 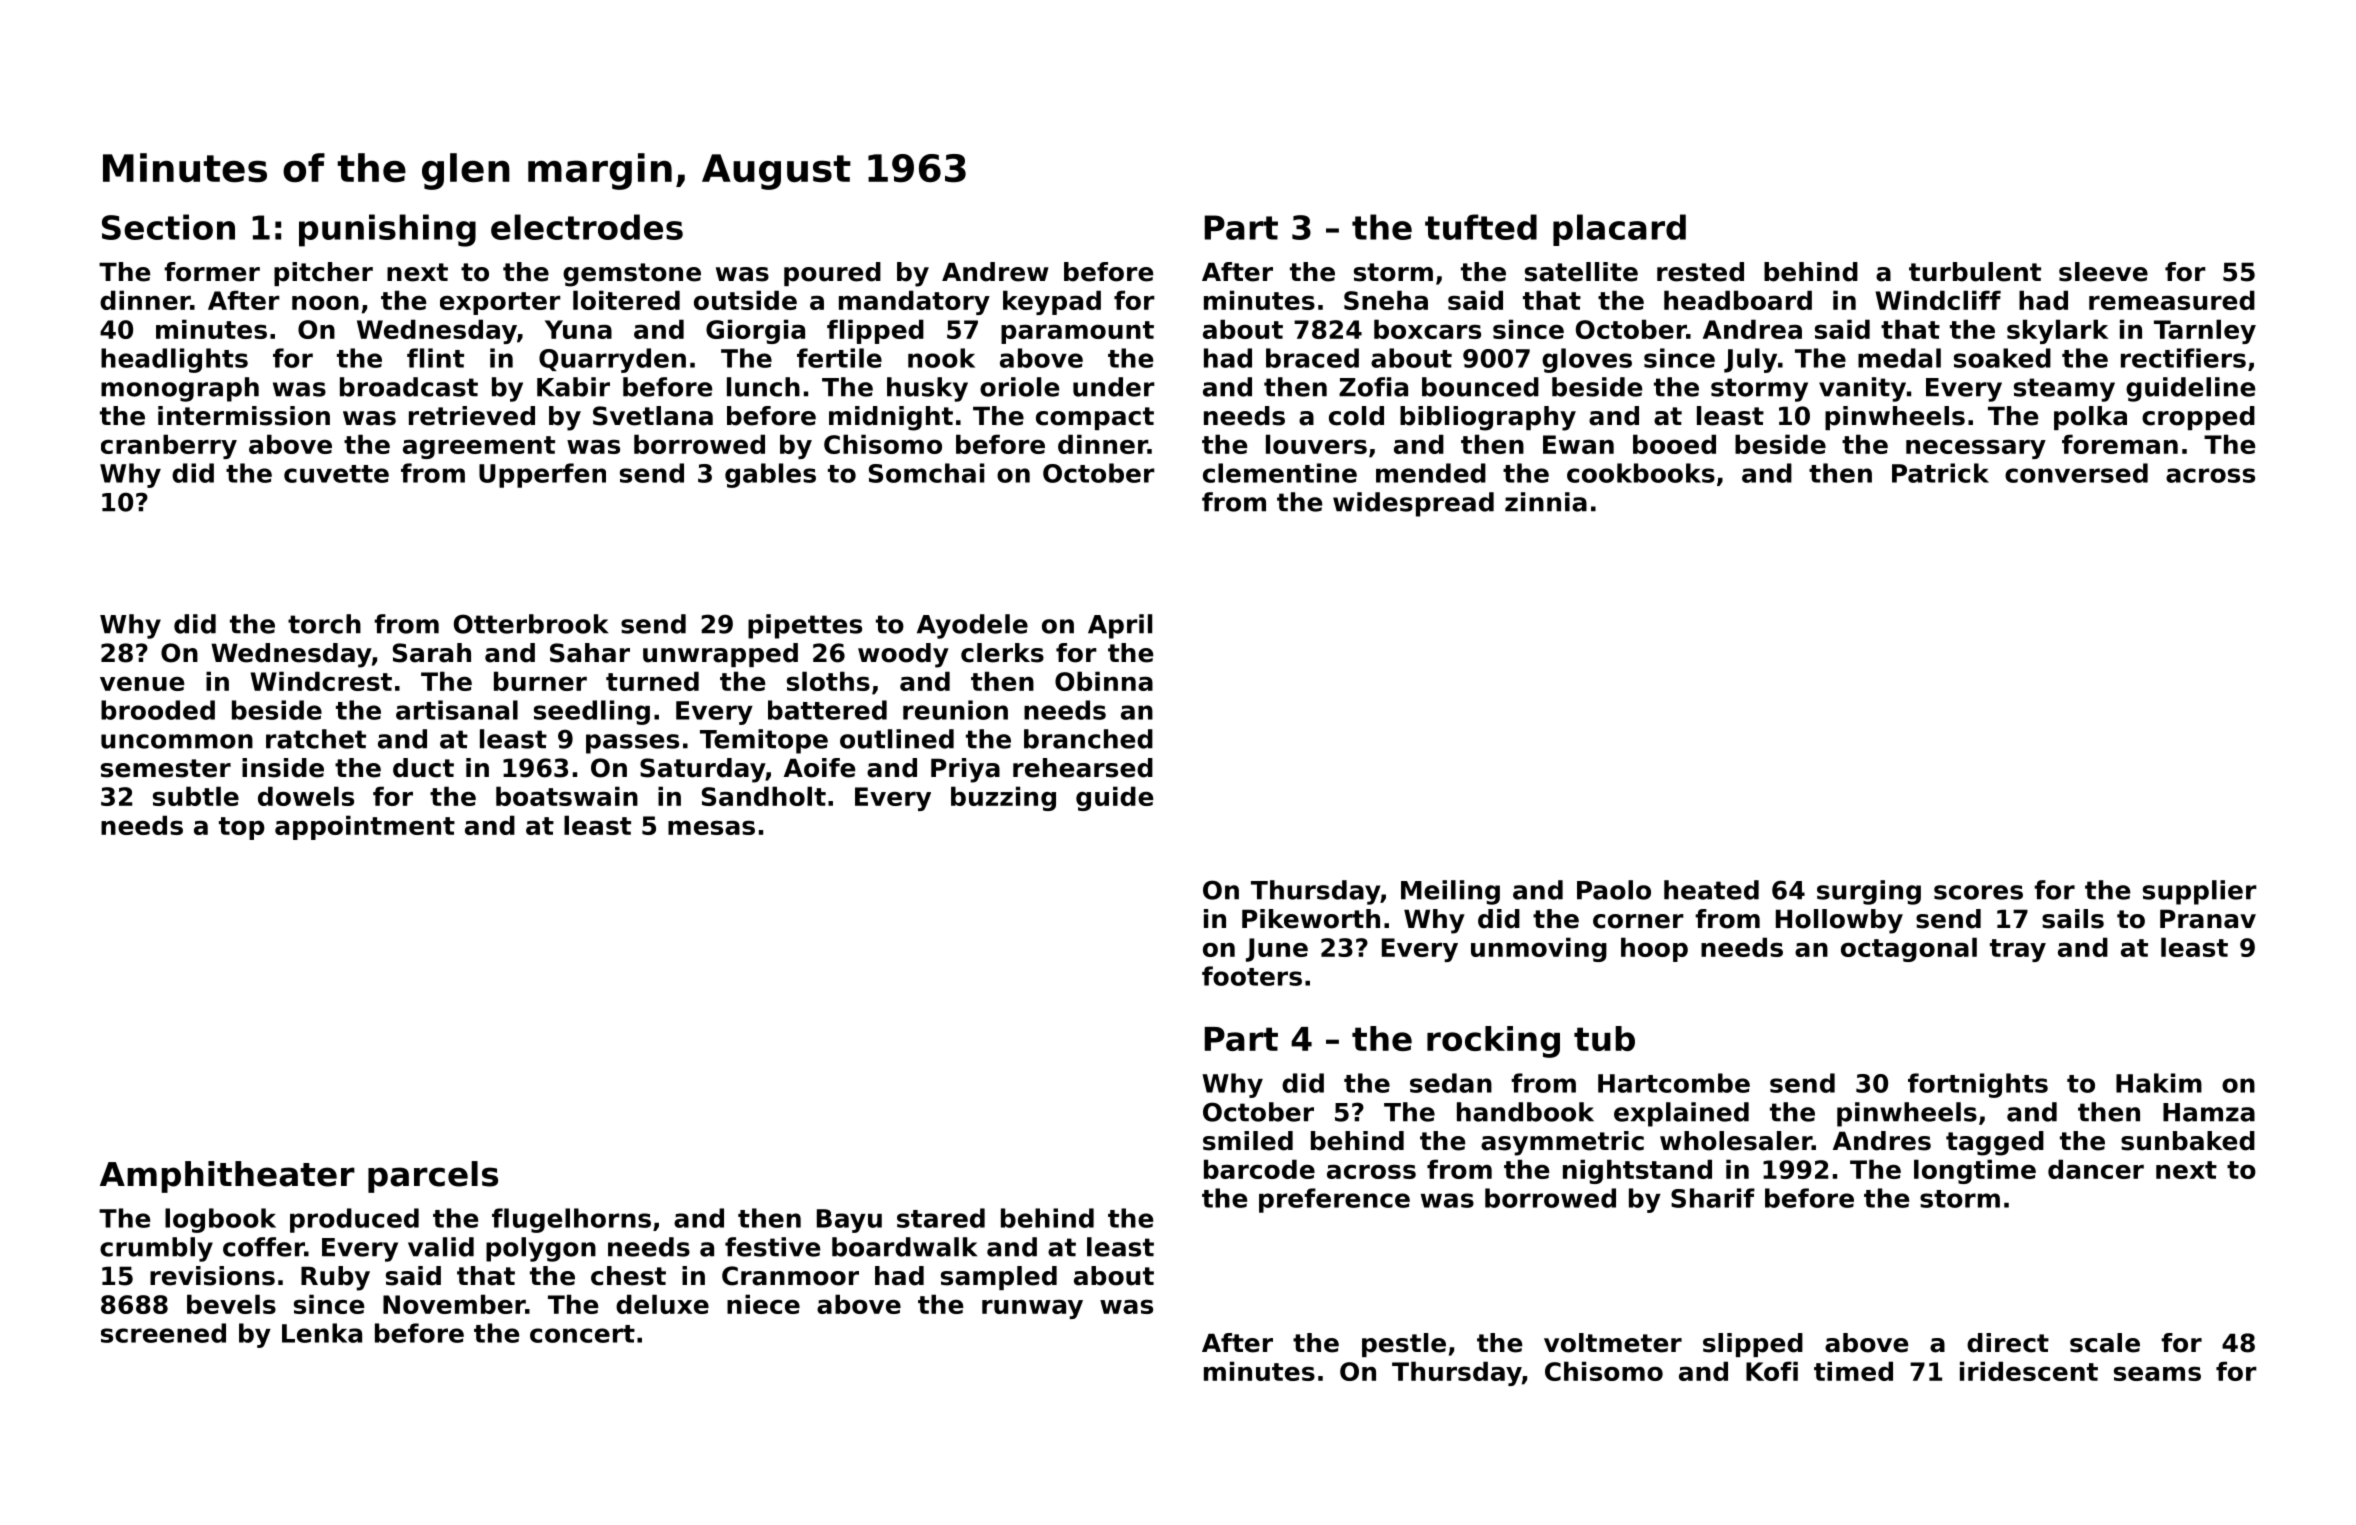 What do you see at coordinates (365, 827) in the document?
I see `appointment` at bounding box center [365, 827].
